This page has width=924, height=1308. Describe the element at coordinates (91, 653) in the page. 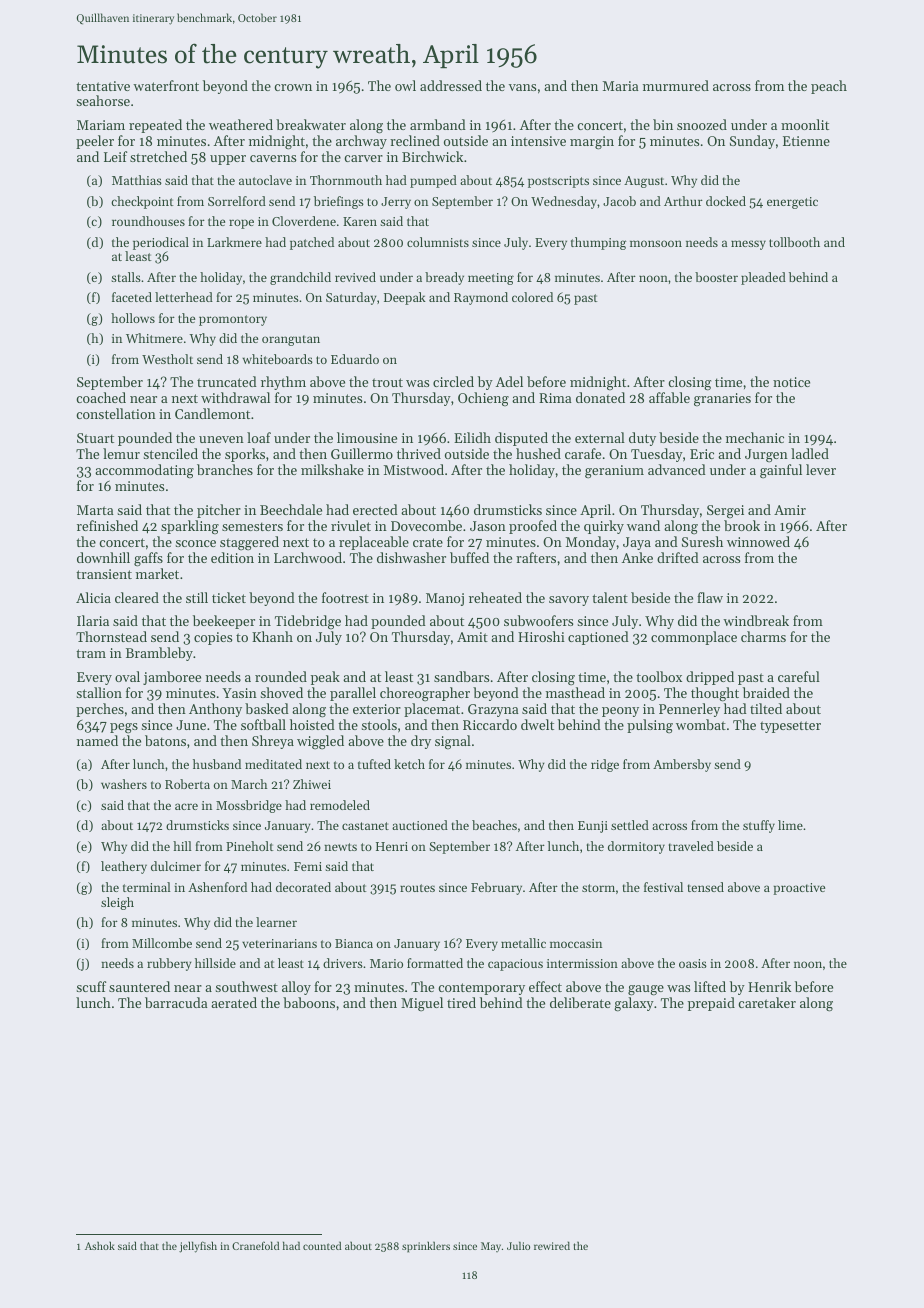

I see `tram` at that location.
